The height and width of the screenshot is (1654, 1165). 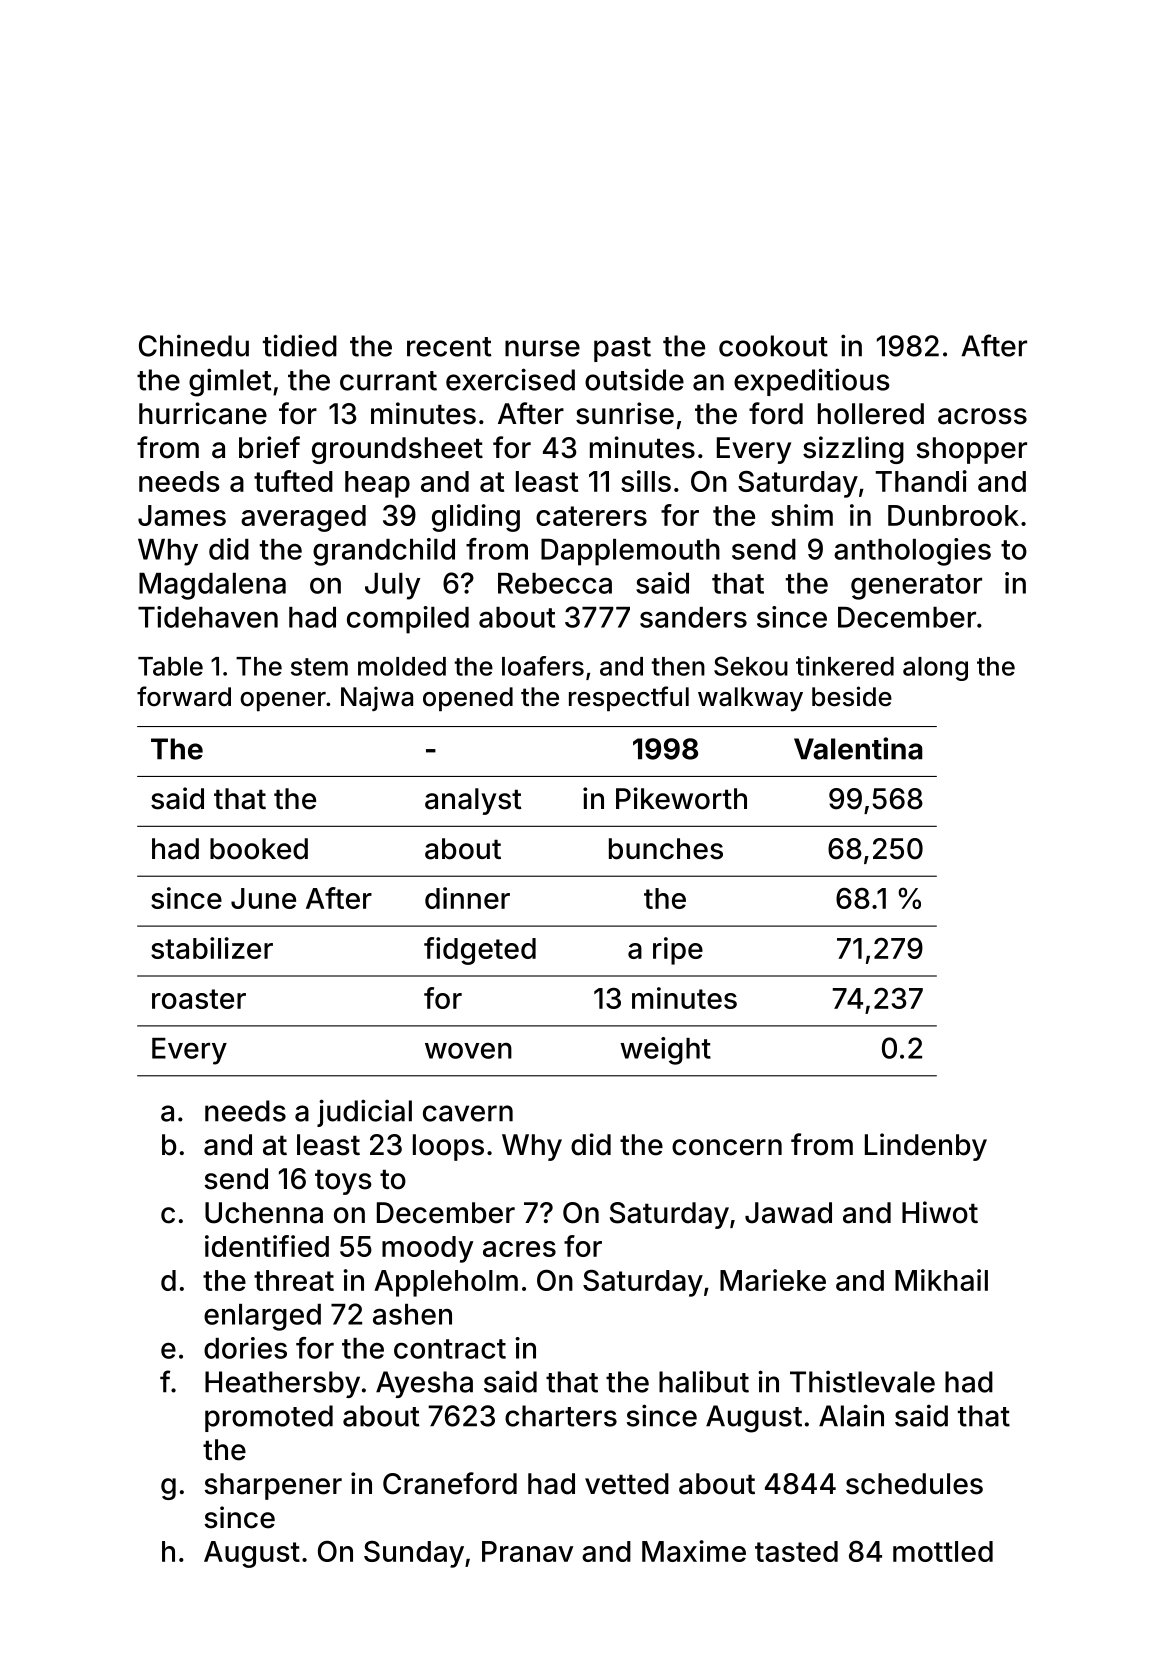 I want to click on stabilizer, so click(x=212, y=948).
